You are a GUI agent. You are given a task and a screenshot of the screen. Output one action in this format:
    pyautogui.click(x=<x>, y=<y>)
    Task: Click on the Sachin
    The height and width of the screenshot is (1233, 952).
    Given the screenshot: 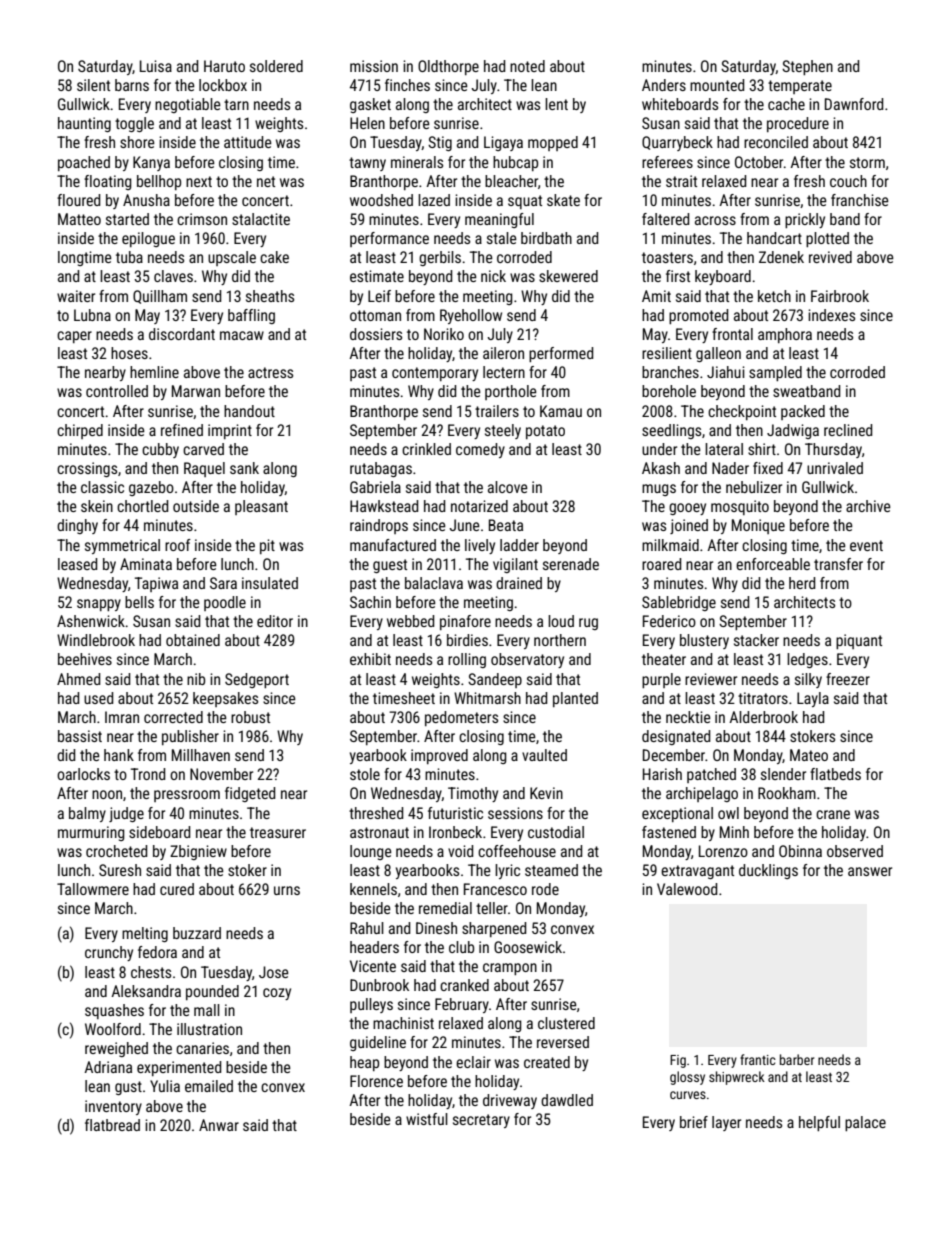 What is the action you would take?
    pyautogui.click(x=370, y=602)
